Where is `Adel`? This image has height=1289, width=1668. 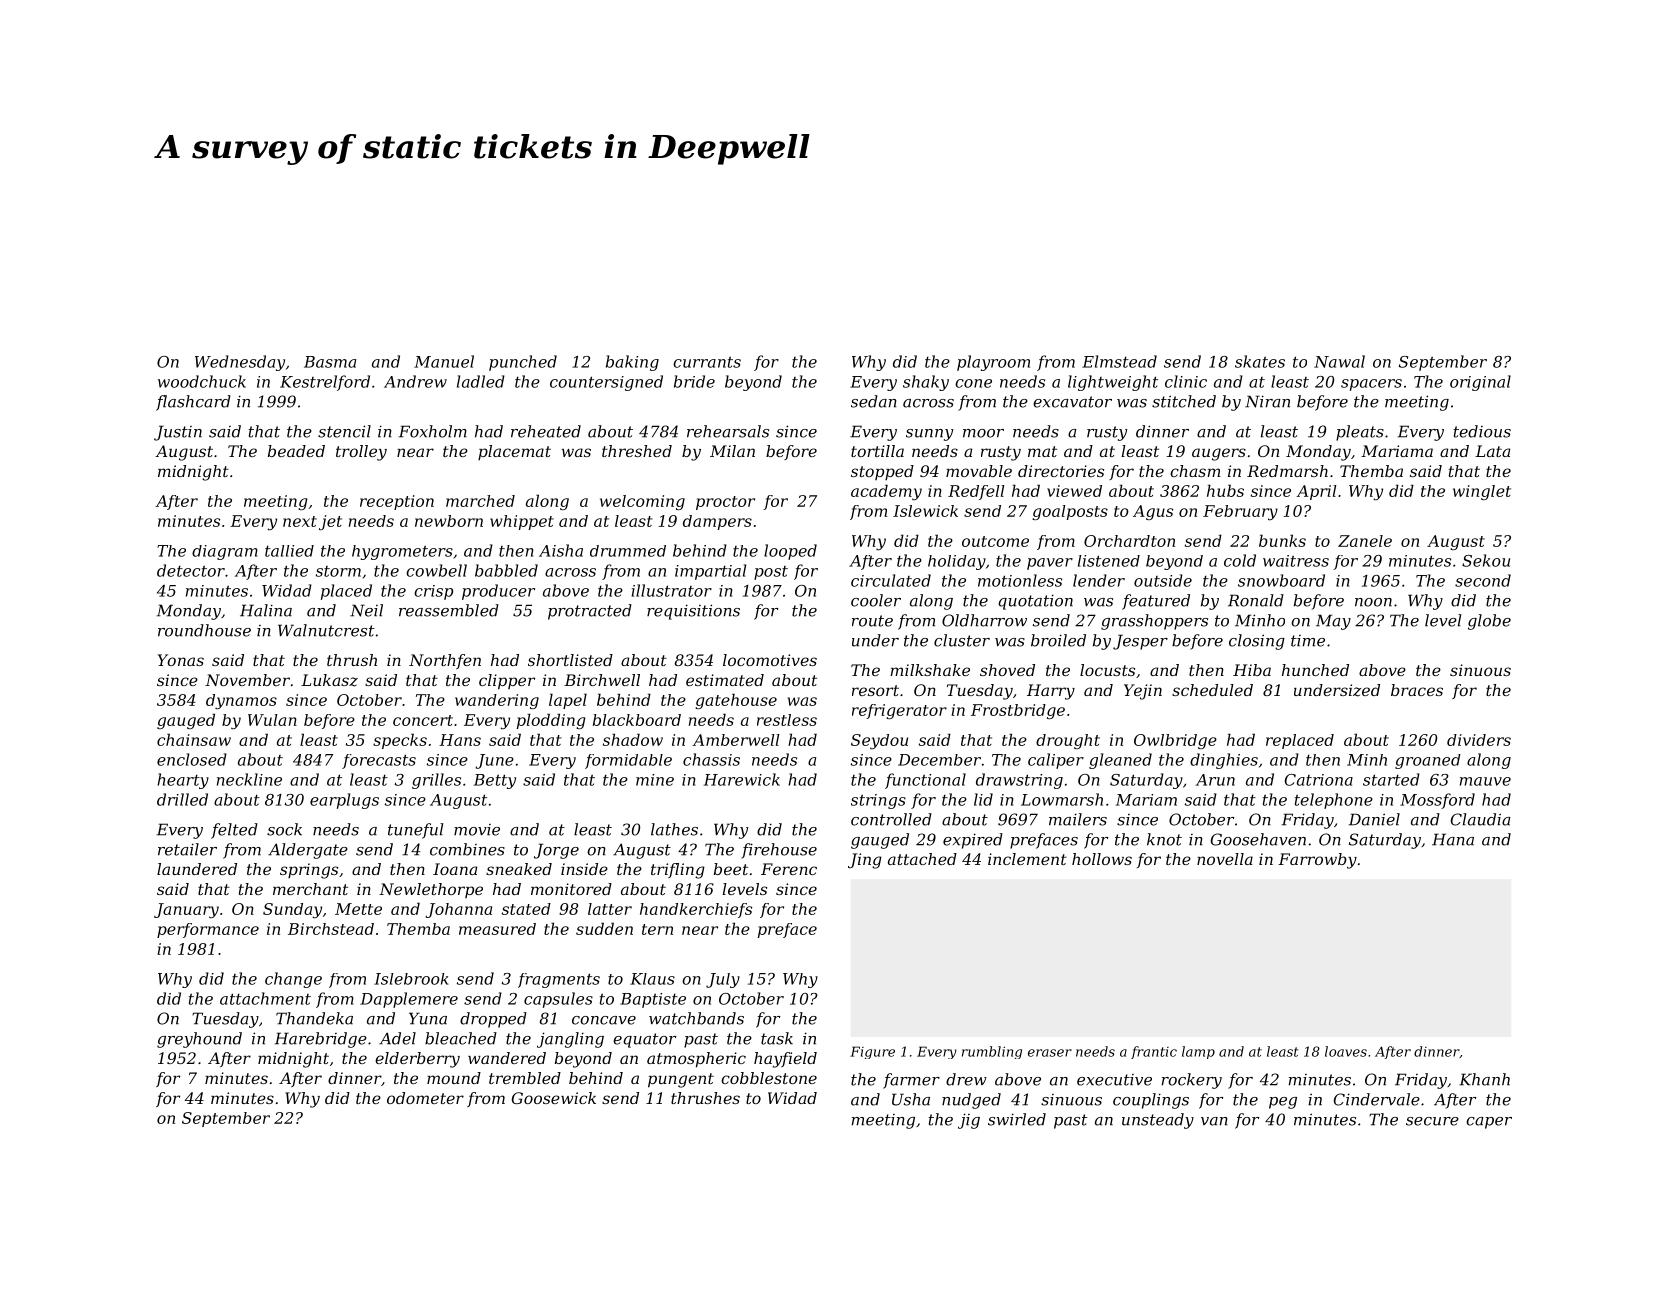
Adel is located at coordinates (397, 1038).
